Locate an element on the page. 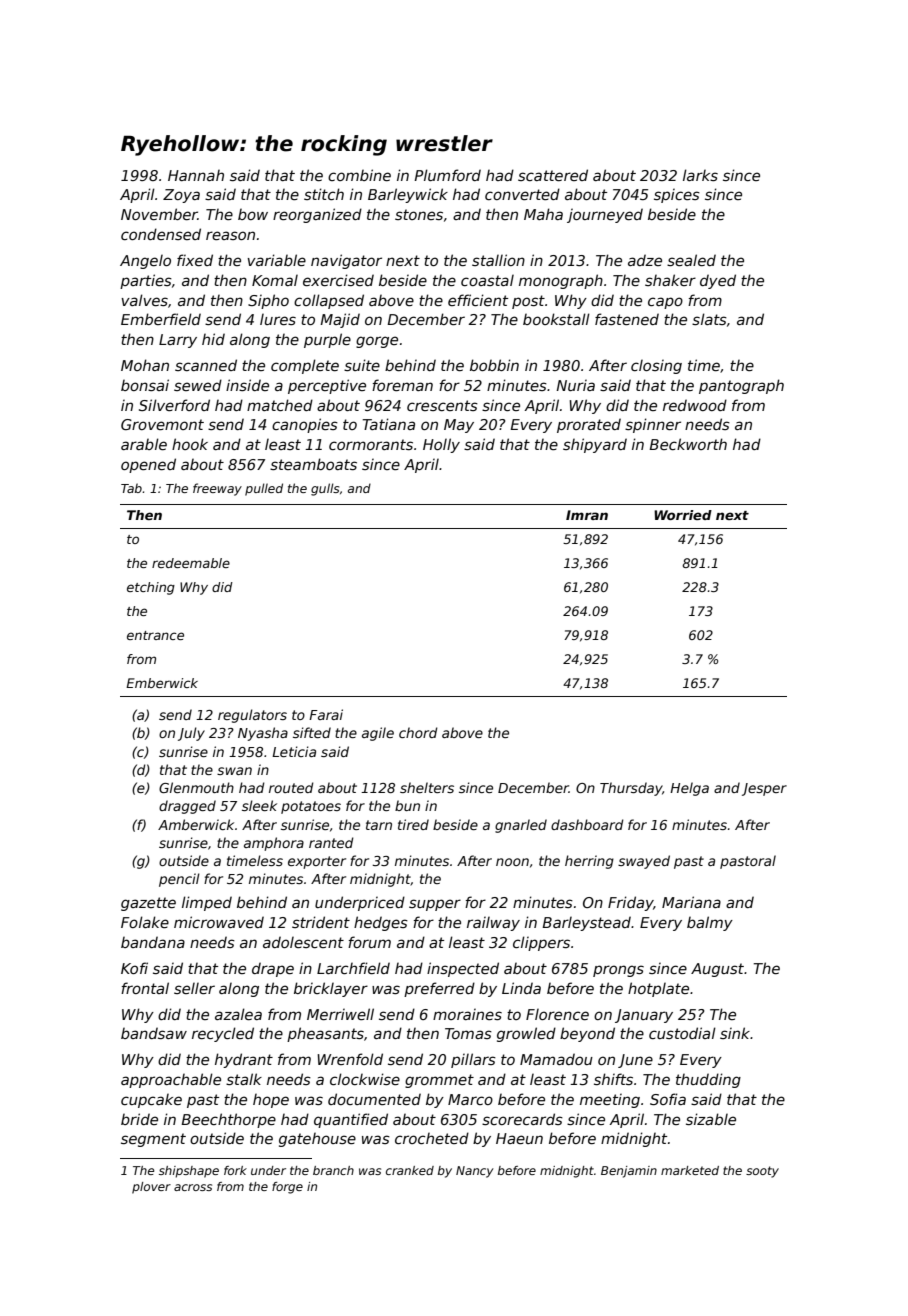  Helga is located at coordinates (689, 789).
